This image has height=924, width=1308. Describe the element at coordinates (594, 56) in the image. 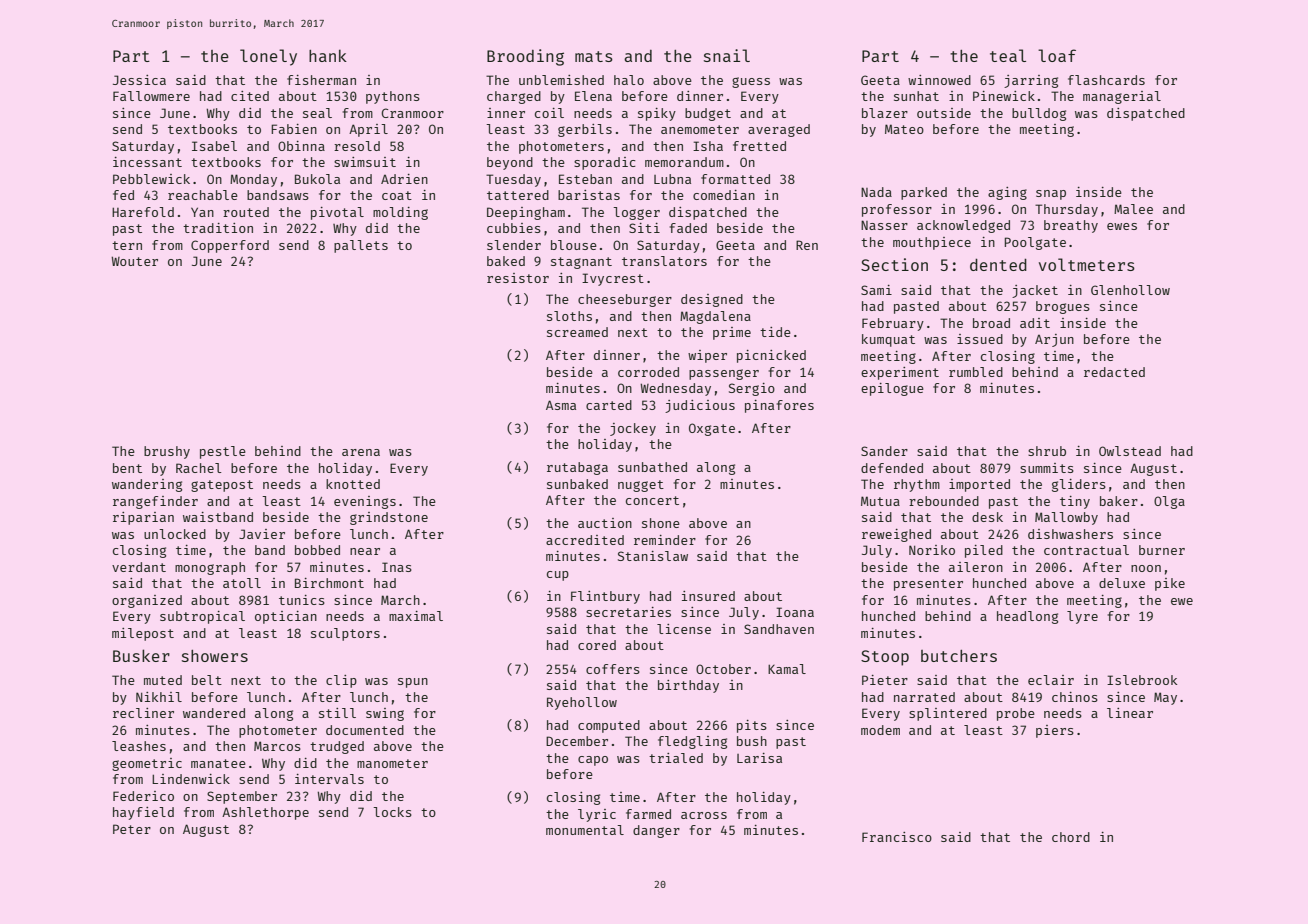

I see `mats` at that location.
